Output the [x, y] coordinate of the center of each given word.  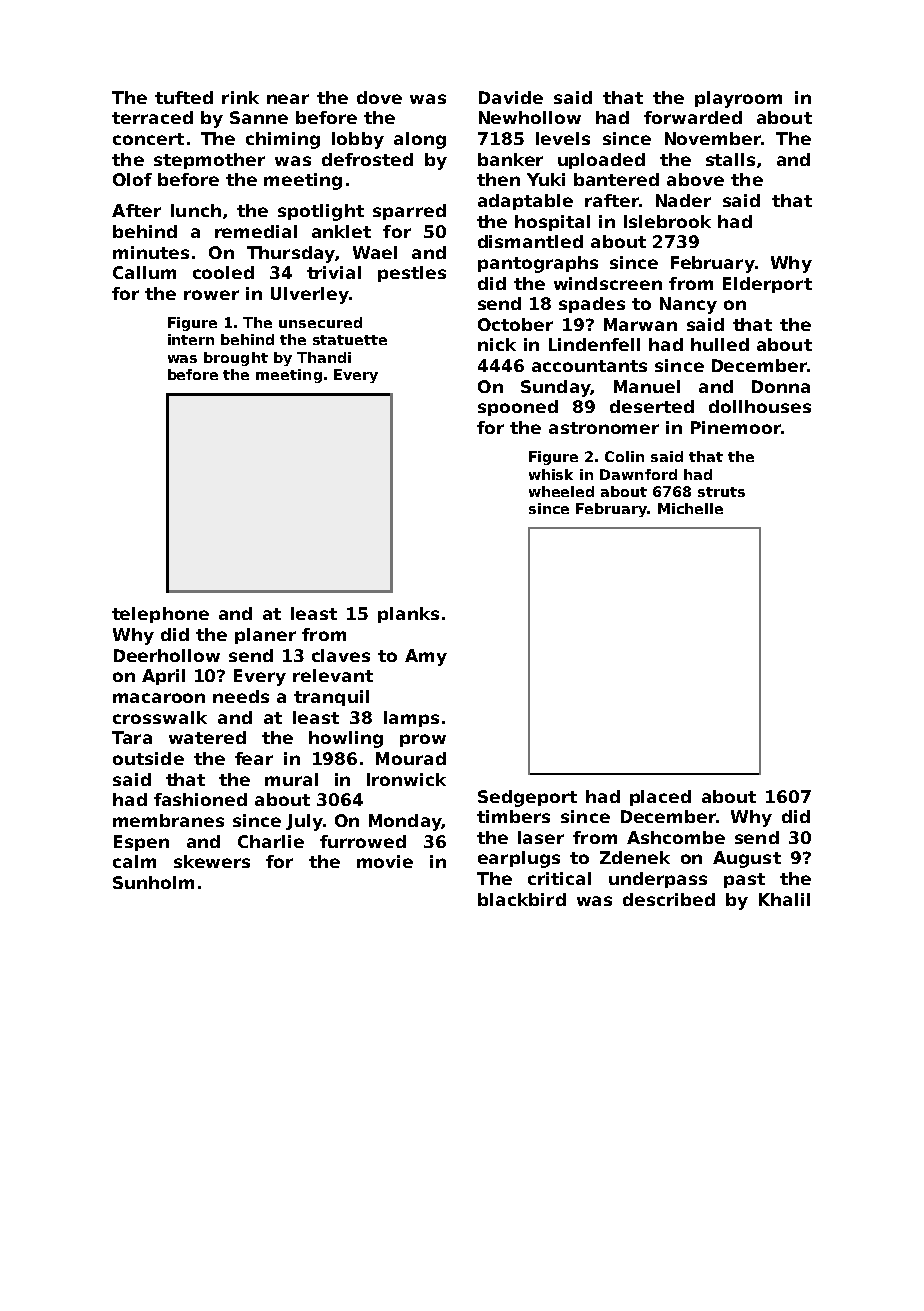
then [498, 179]
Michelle [690, 508]
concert [148, 139]
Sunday [555, 388]
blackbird [522, 899]
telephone [160, 615]
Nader [683, 200]
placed [660, 798]
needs [241, 696]
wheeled [561, 491]
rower [211, 295]
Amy [426, 657]
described [669, 899]
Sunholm [153, 882]
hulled [720, 344]
